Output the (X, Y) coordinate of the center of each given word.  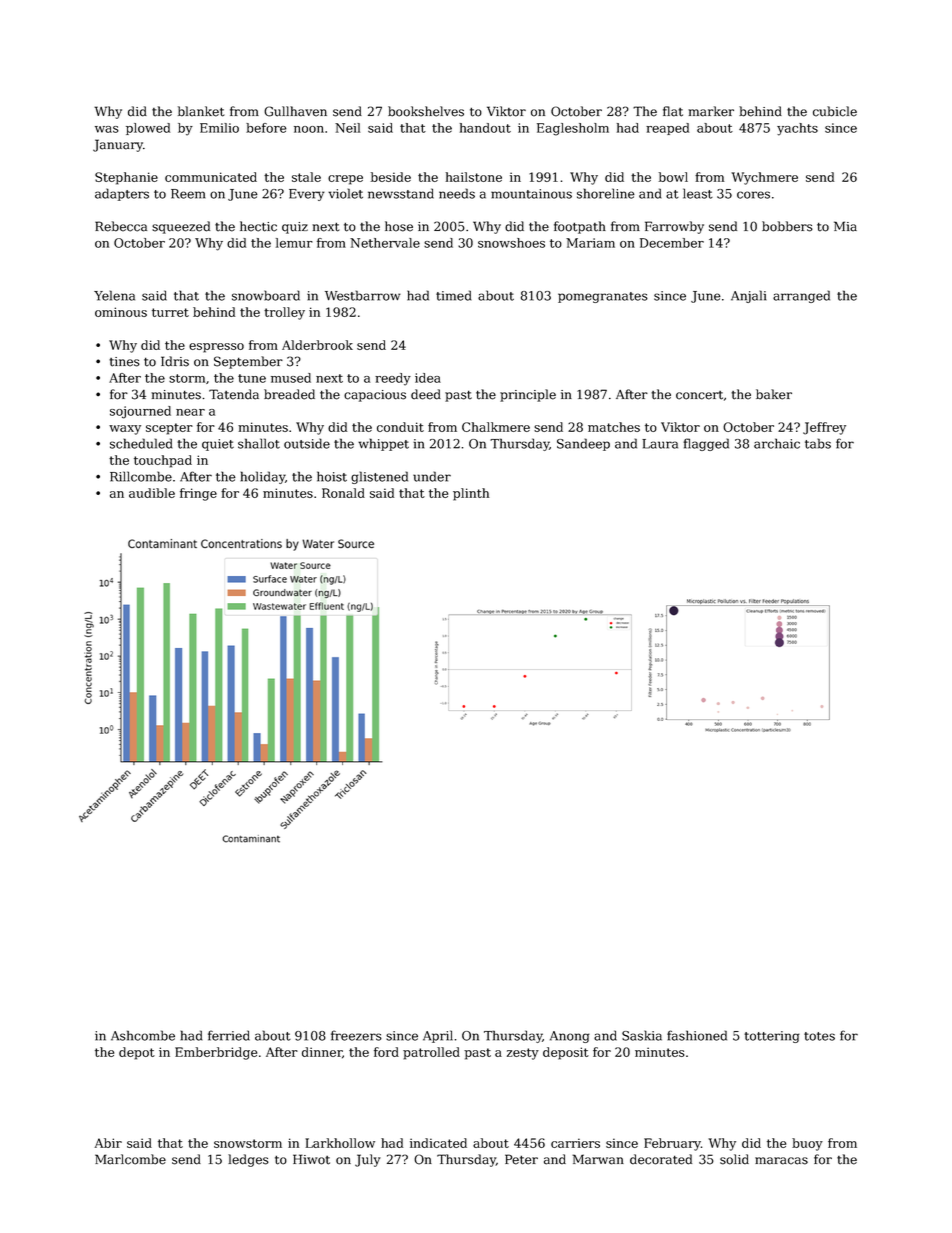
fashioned (697, 1035)
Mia (845, 226)
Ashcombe (143, 1035)
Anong (570, 1037)
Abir (108, 1143)
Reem (188, 194)
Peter (521, 1159)
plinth (471, 494)
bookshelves (426, 111)
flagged (706, 444)
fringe (198, 494)
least (698, 193)
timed (453, 295)
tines (124, 362)
